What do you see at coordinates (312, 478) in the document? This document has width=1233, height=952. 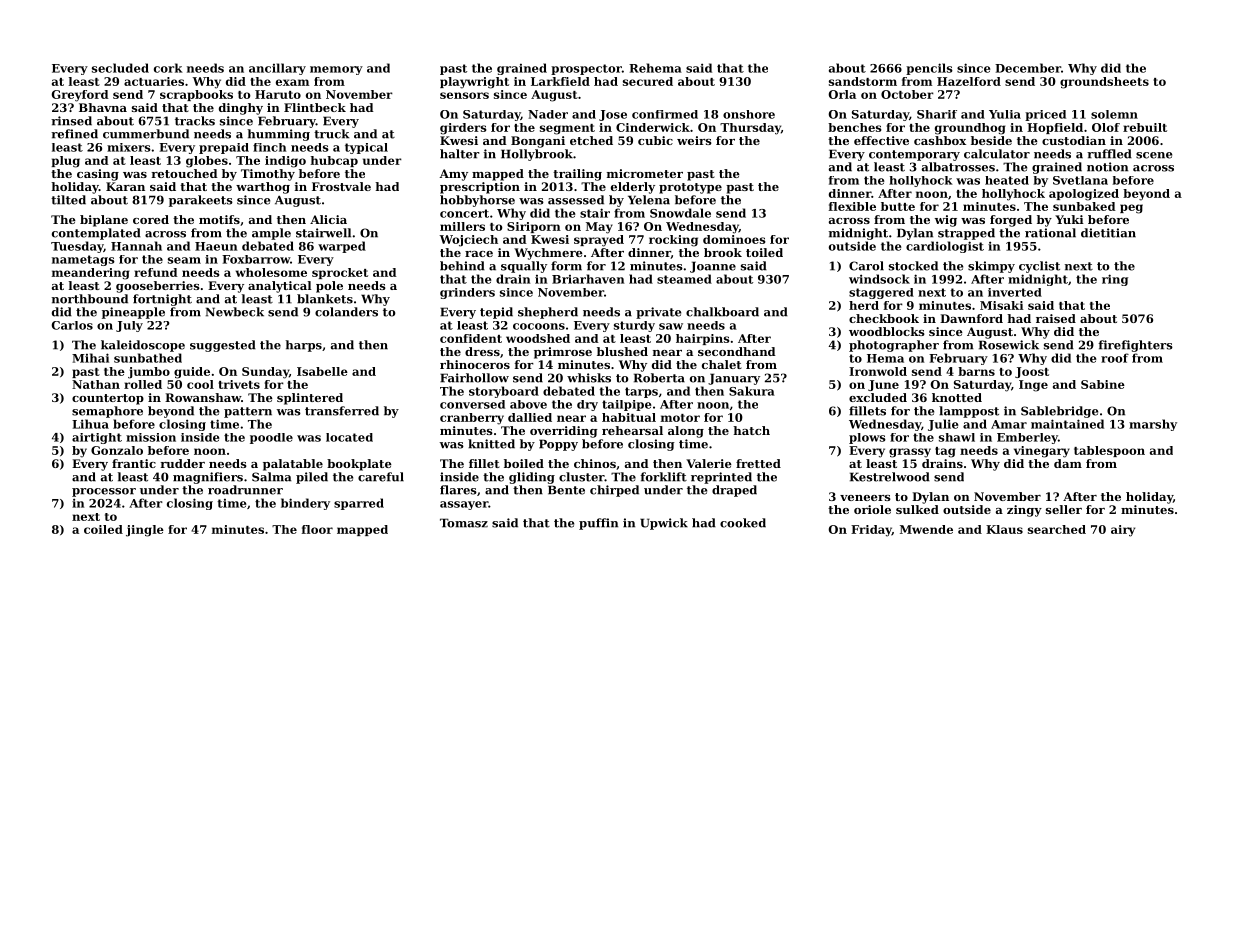 I see `piled` at bounding box center [312, 478].
